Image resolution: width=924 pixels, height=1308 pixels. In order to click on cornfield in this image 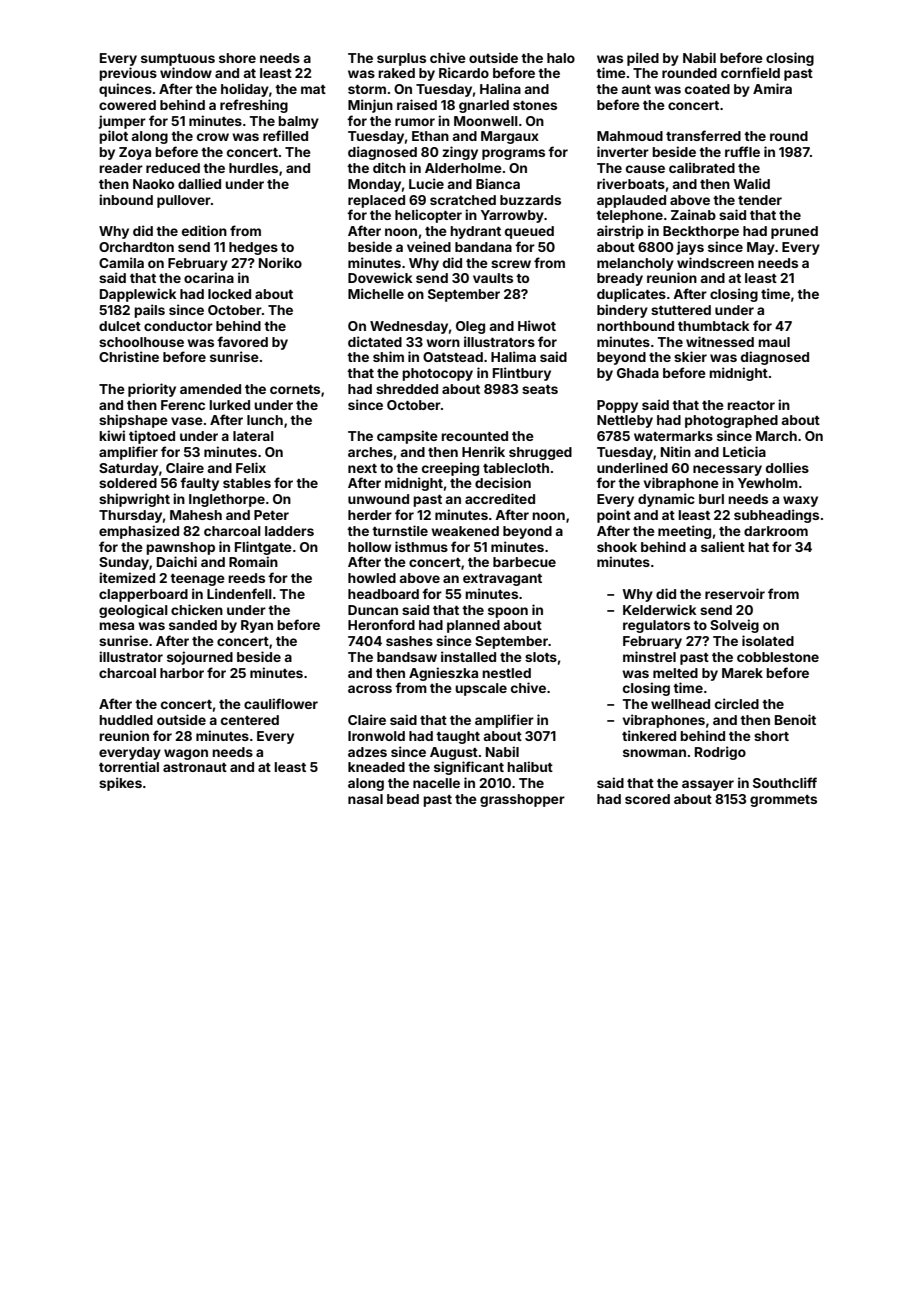, I will do `click(750, 72)`.
